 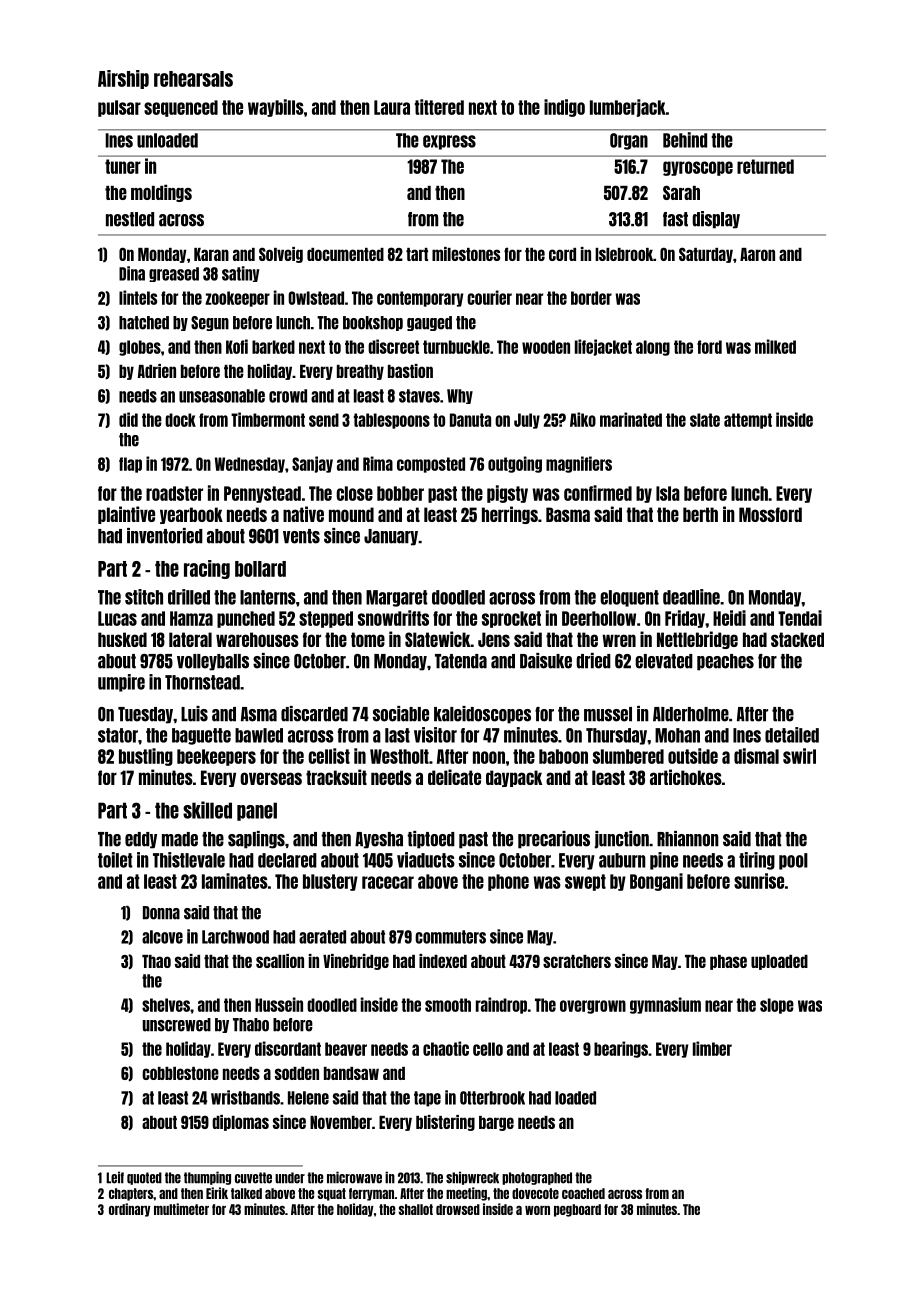 I want to click on waybills, so click(x=276, y=108).
